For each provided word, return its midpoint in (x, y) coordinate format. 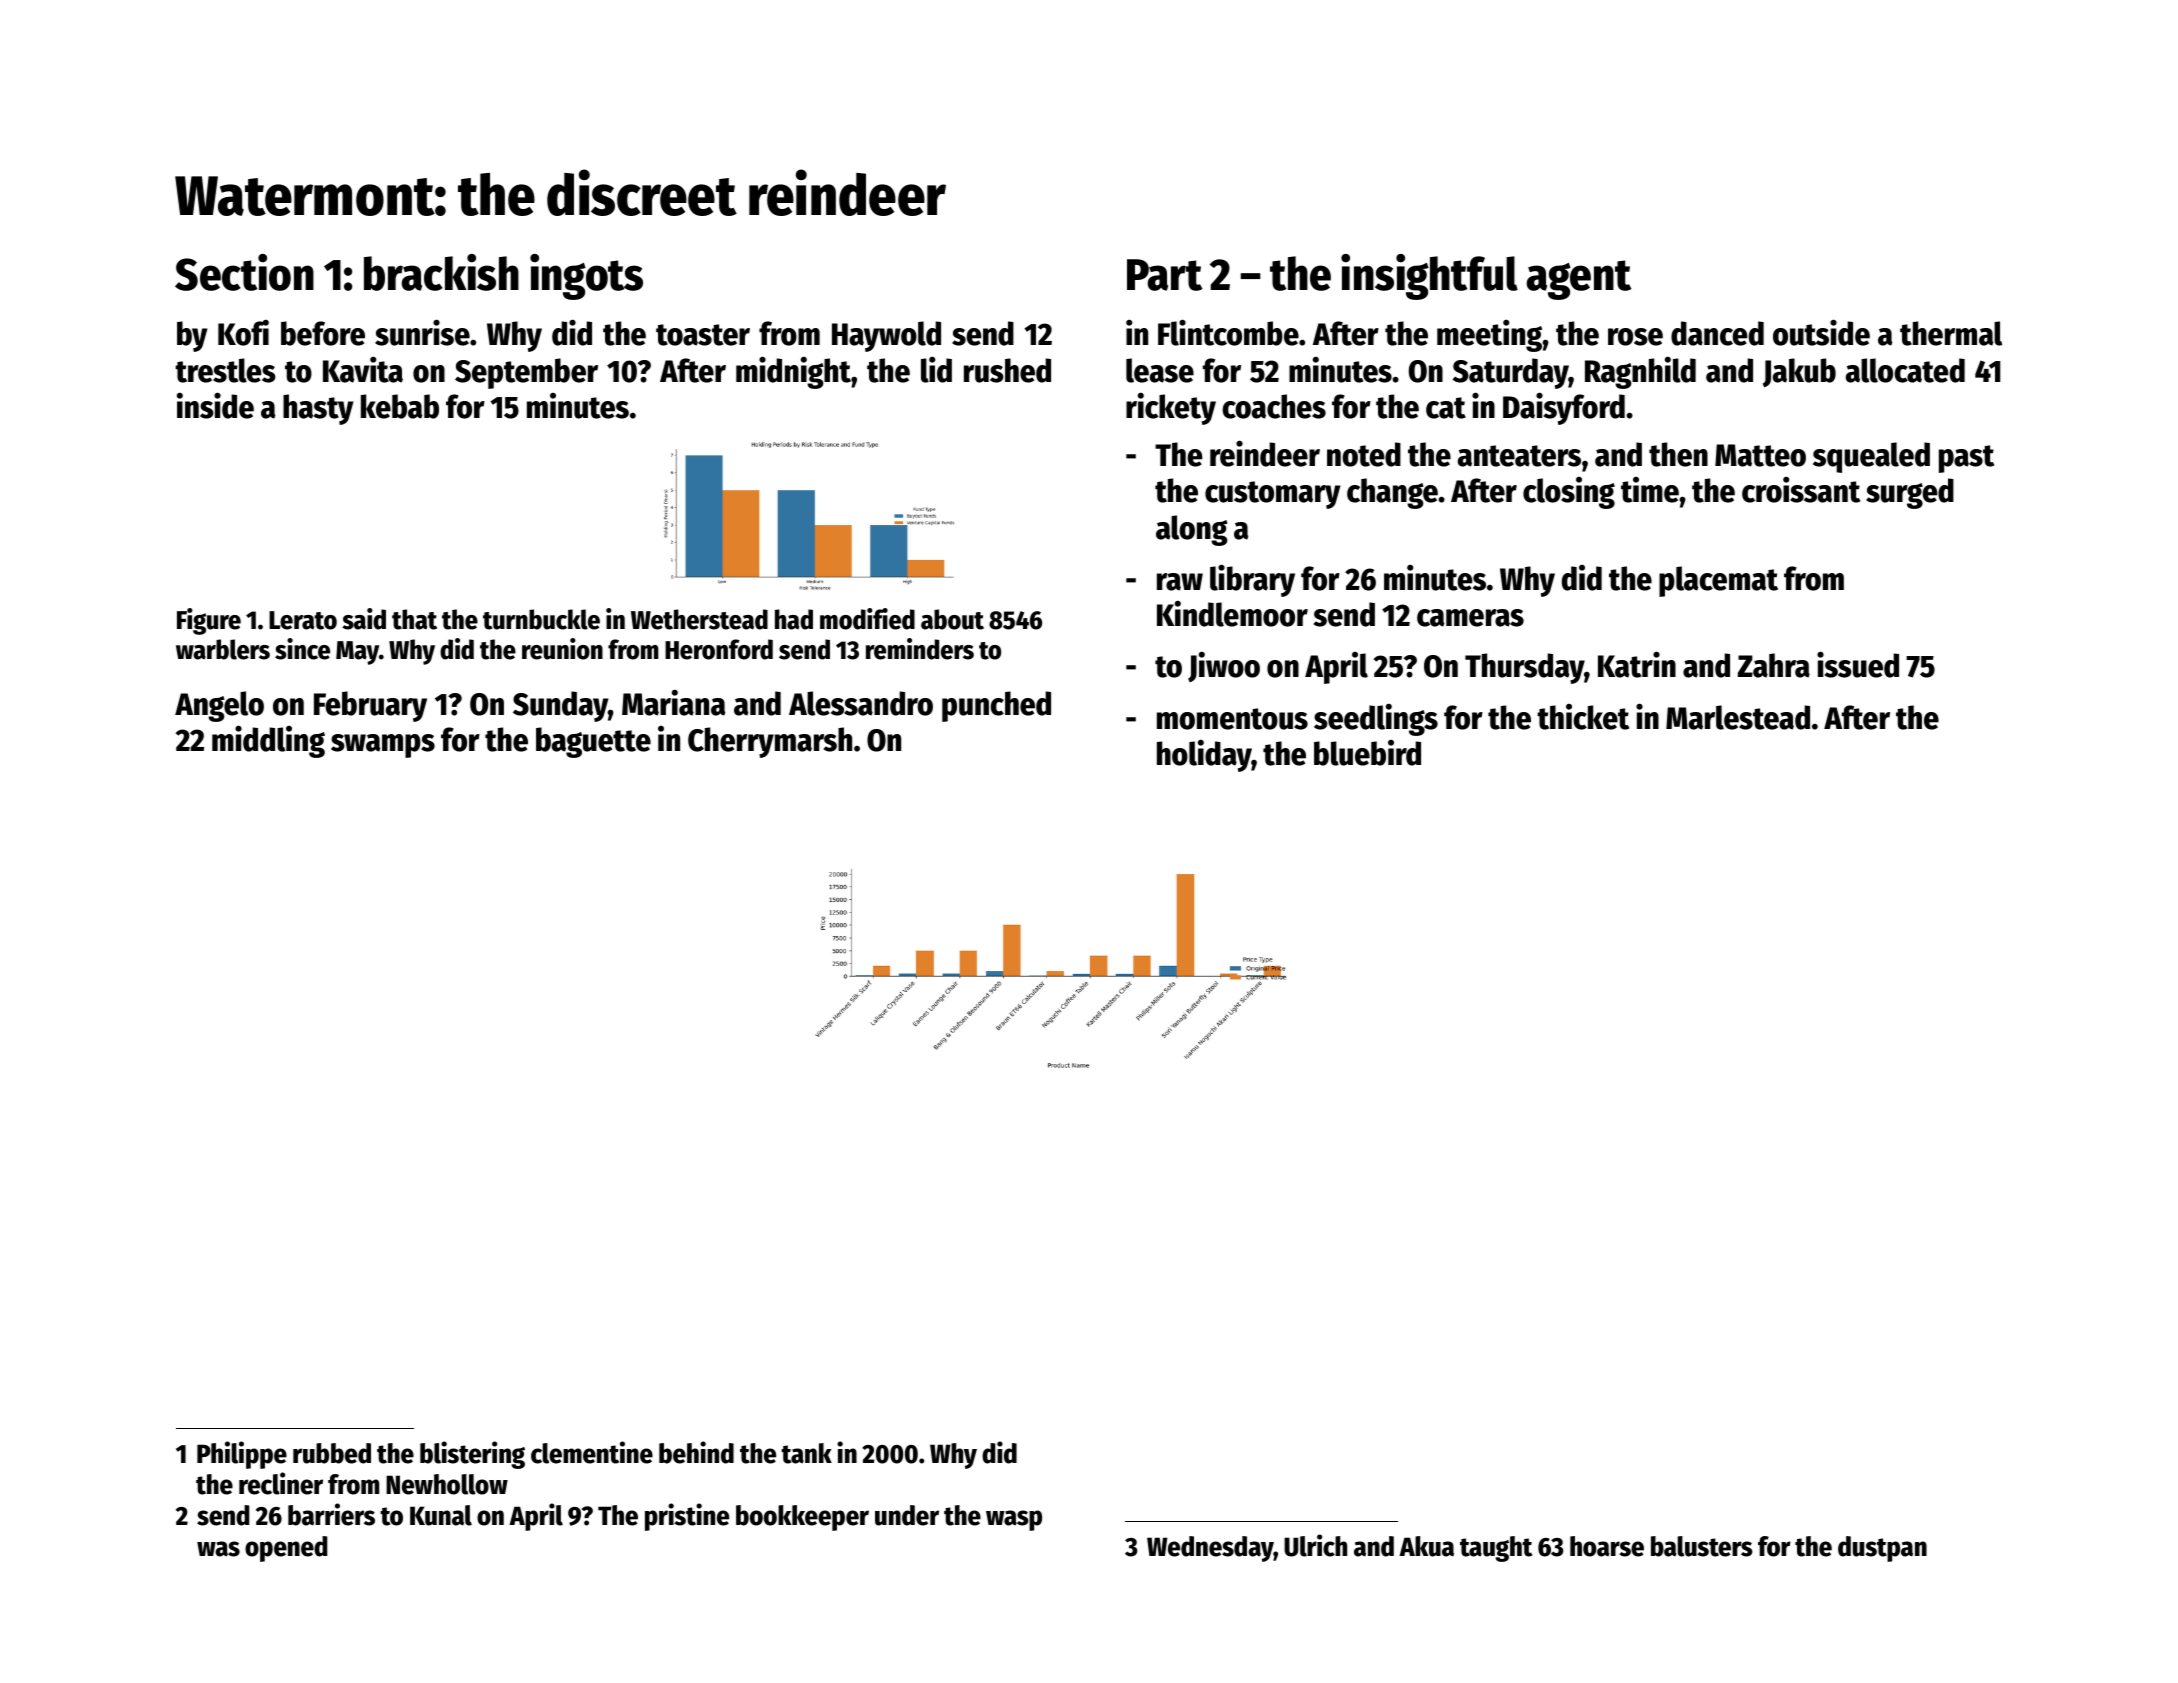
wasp (1014, 1520)
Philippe (242, 1455)
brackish (441, 272)
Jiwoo (1224, 666)
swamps (383, 746)
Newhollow (447, 1484)
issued (1858, 664)
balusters (1702, 1546)
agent (1578, 280)
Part (1164, 275)
